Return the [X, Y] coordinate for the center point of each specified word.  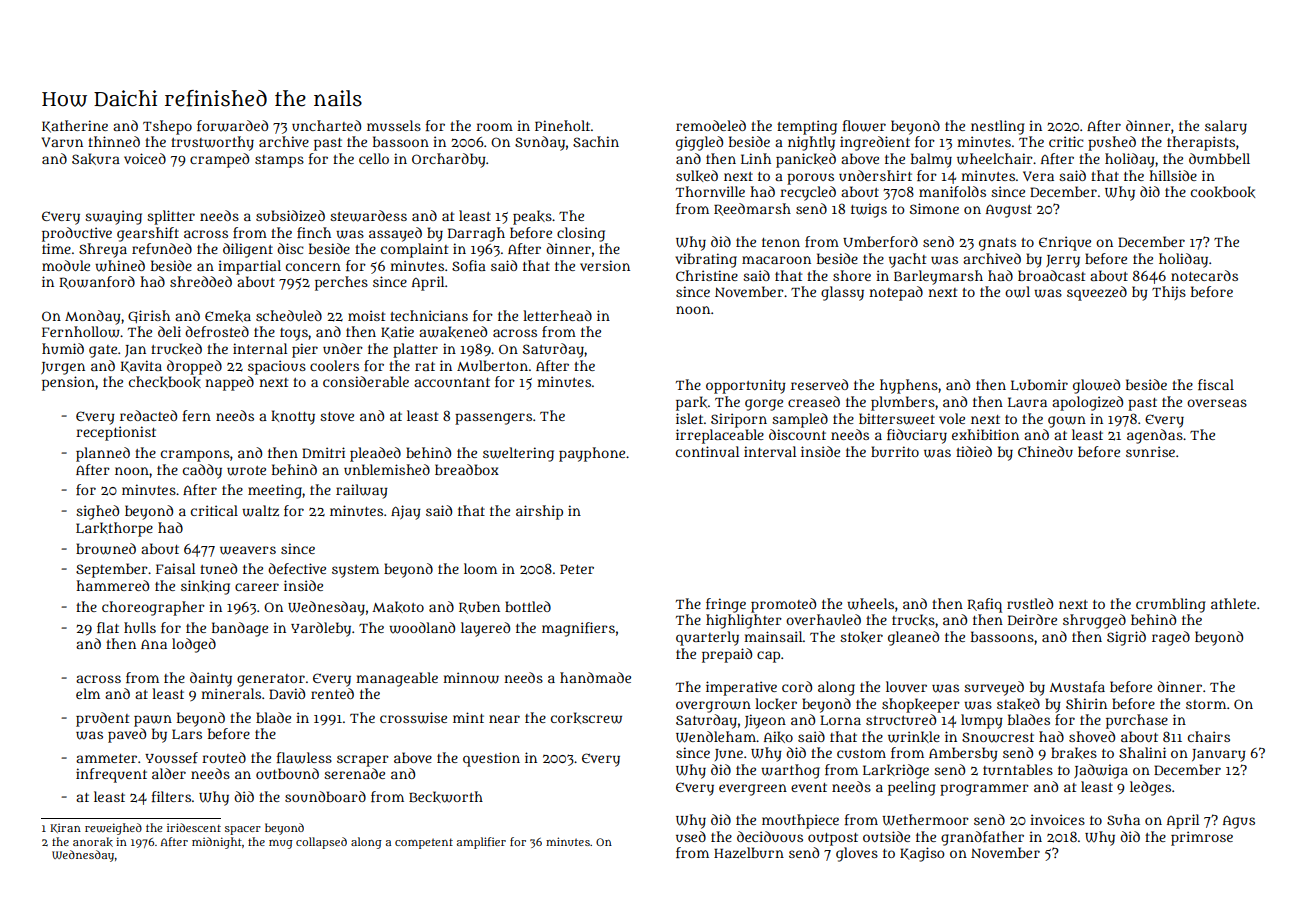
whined [120, 266]
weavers [248, 550]
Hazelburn [749, 853]
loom [480, 568]
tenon [781, 242]
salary [1226, 127]
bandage [240, 629]
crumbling [1171, 605]
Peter [577, 569]
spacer [243, 830]
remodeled [711, 125]
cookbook [1223, 192]
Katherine [75, 126]
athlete [1233, 603]
